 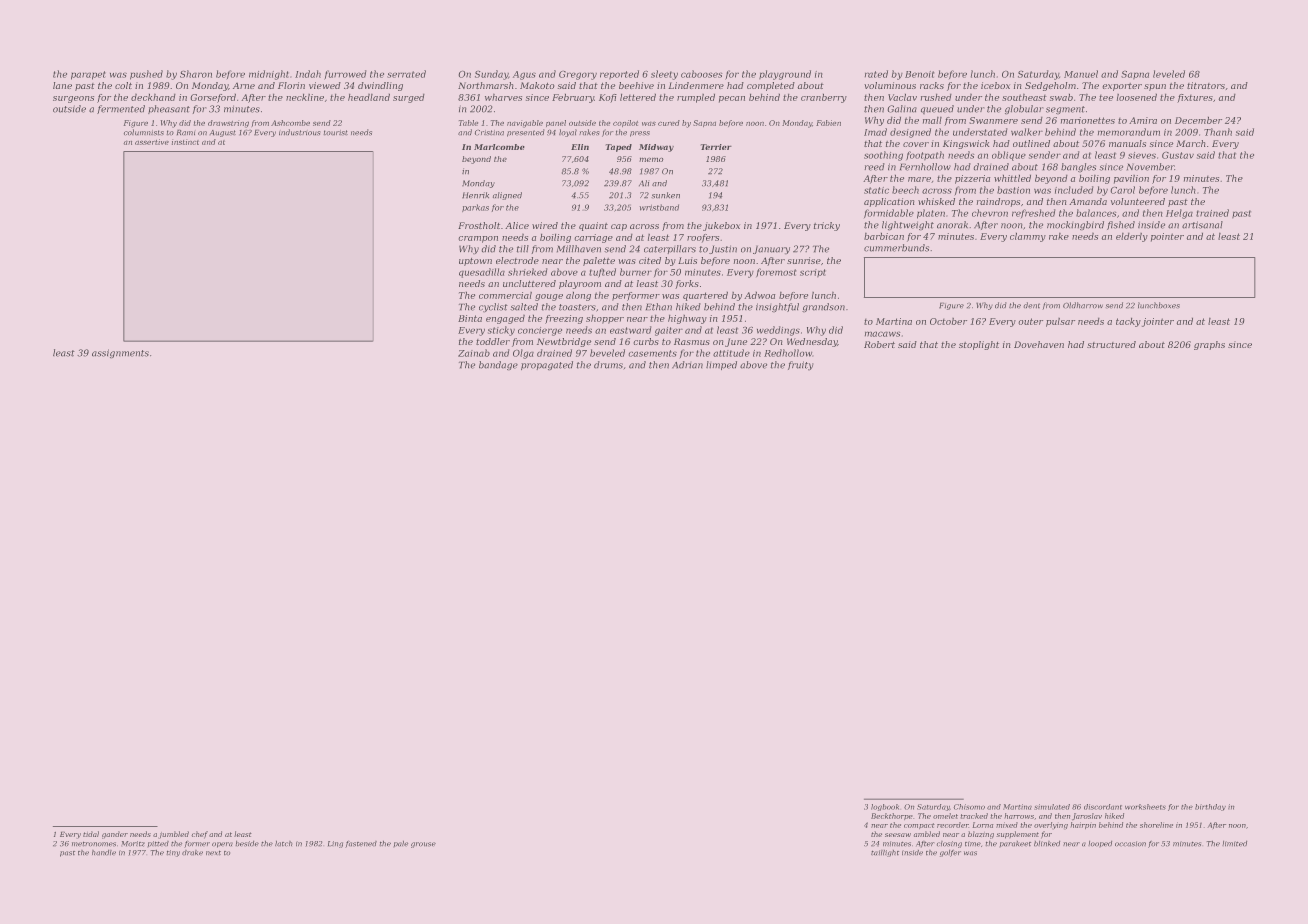 I want to click on leveled, so click(x=1169, y=74).
